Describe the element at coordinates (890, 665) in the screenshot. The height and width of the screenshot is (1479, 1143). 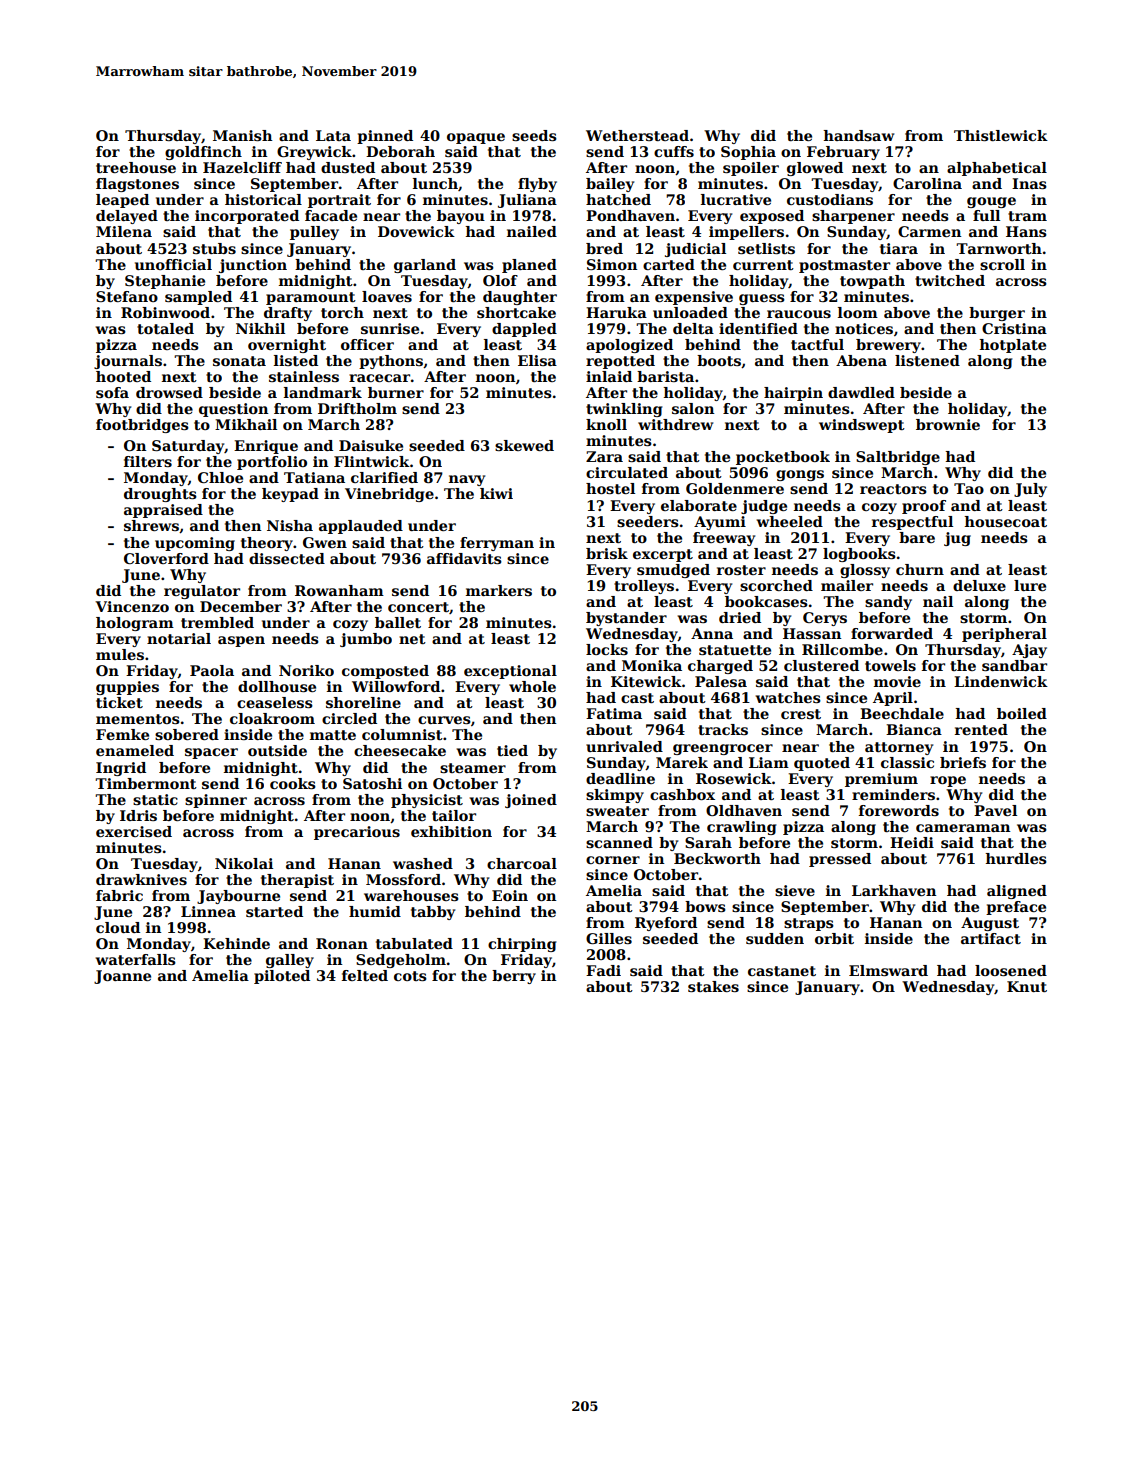
I see `towels` at that location.
